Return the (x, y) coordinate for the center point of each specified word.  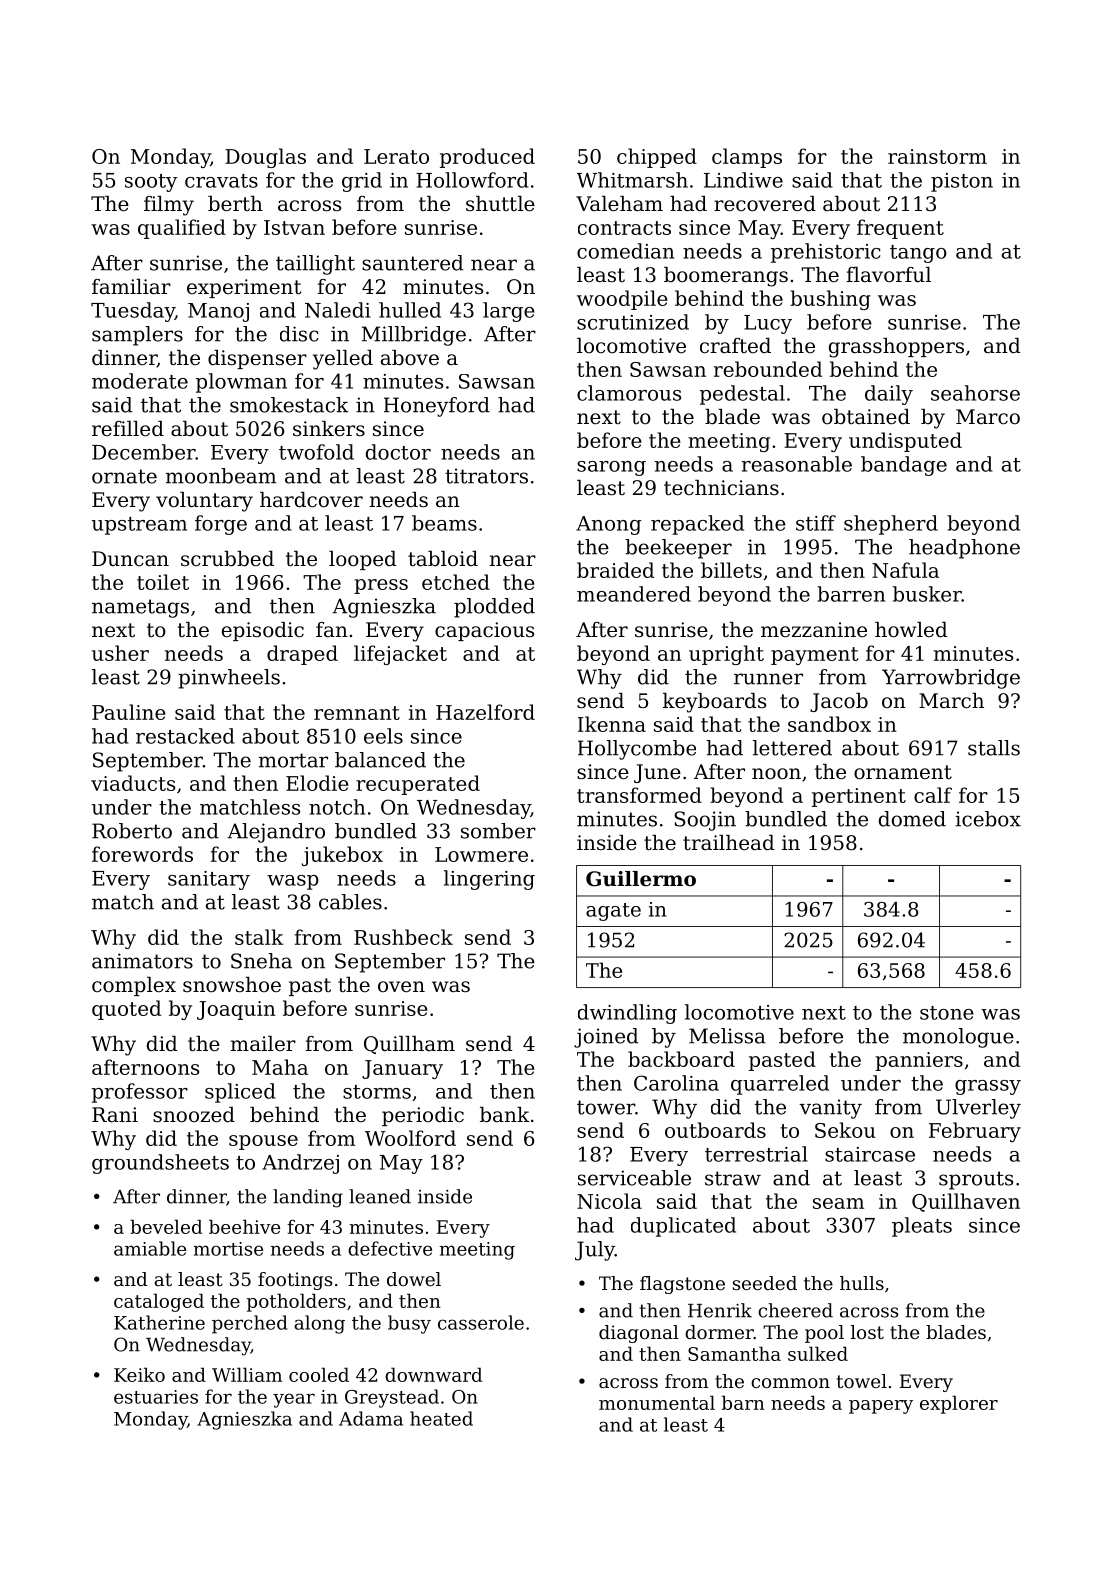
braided (615, 570)
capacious (484, 631)
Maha (280, 1067)
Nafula (905, 570)
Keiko (139, 1374)
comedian (625, 251)
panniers (919, 1061)
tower (606, 1107)
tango (918, 254)
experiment (244, 288)
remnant (357, 713)
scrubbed (227, 559)
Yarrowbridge (951, 679)
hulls (862, 1283)
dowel (414, 1279)
